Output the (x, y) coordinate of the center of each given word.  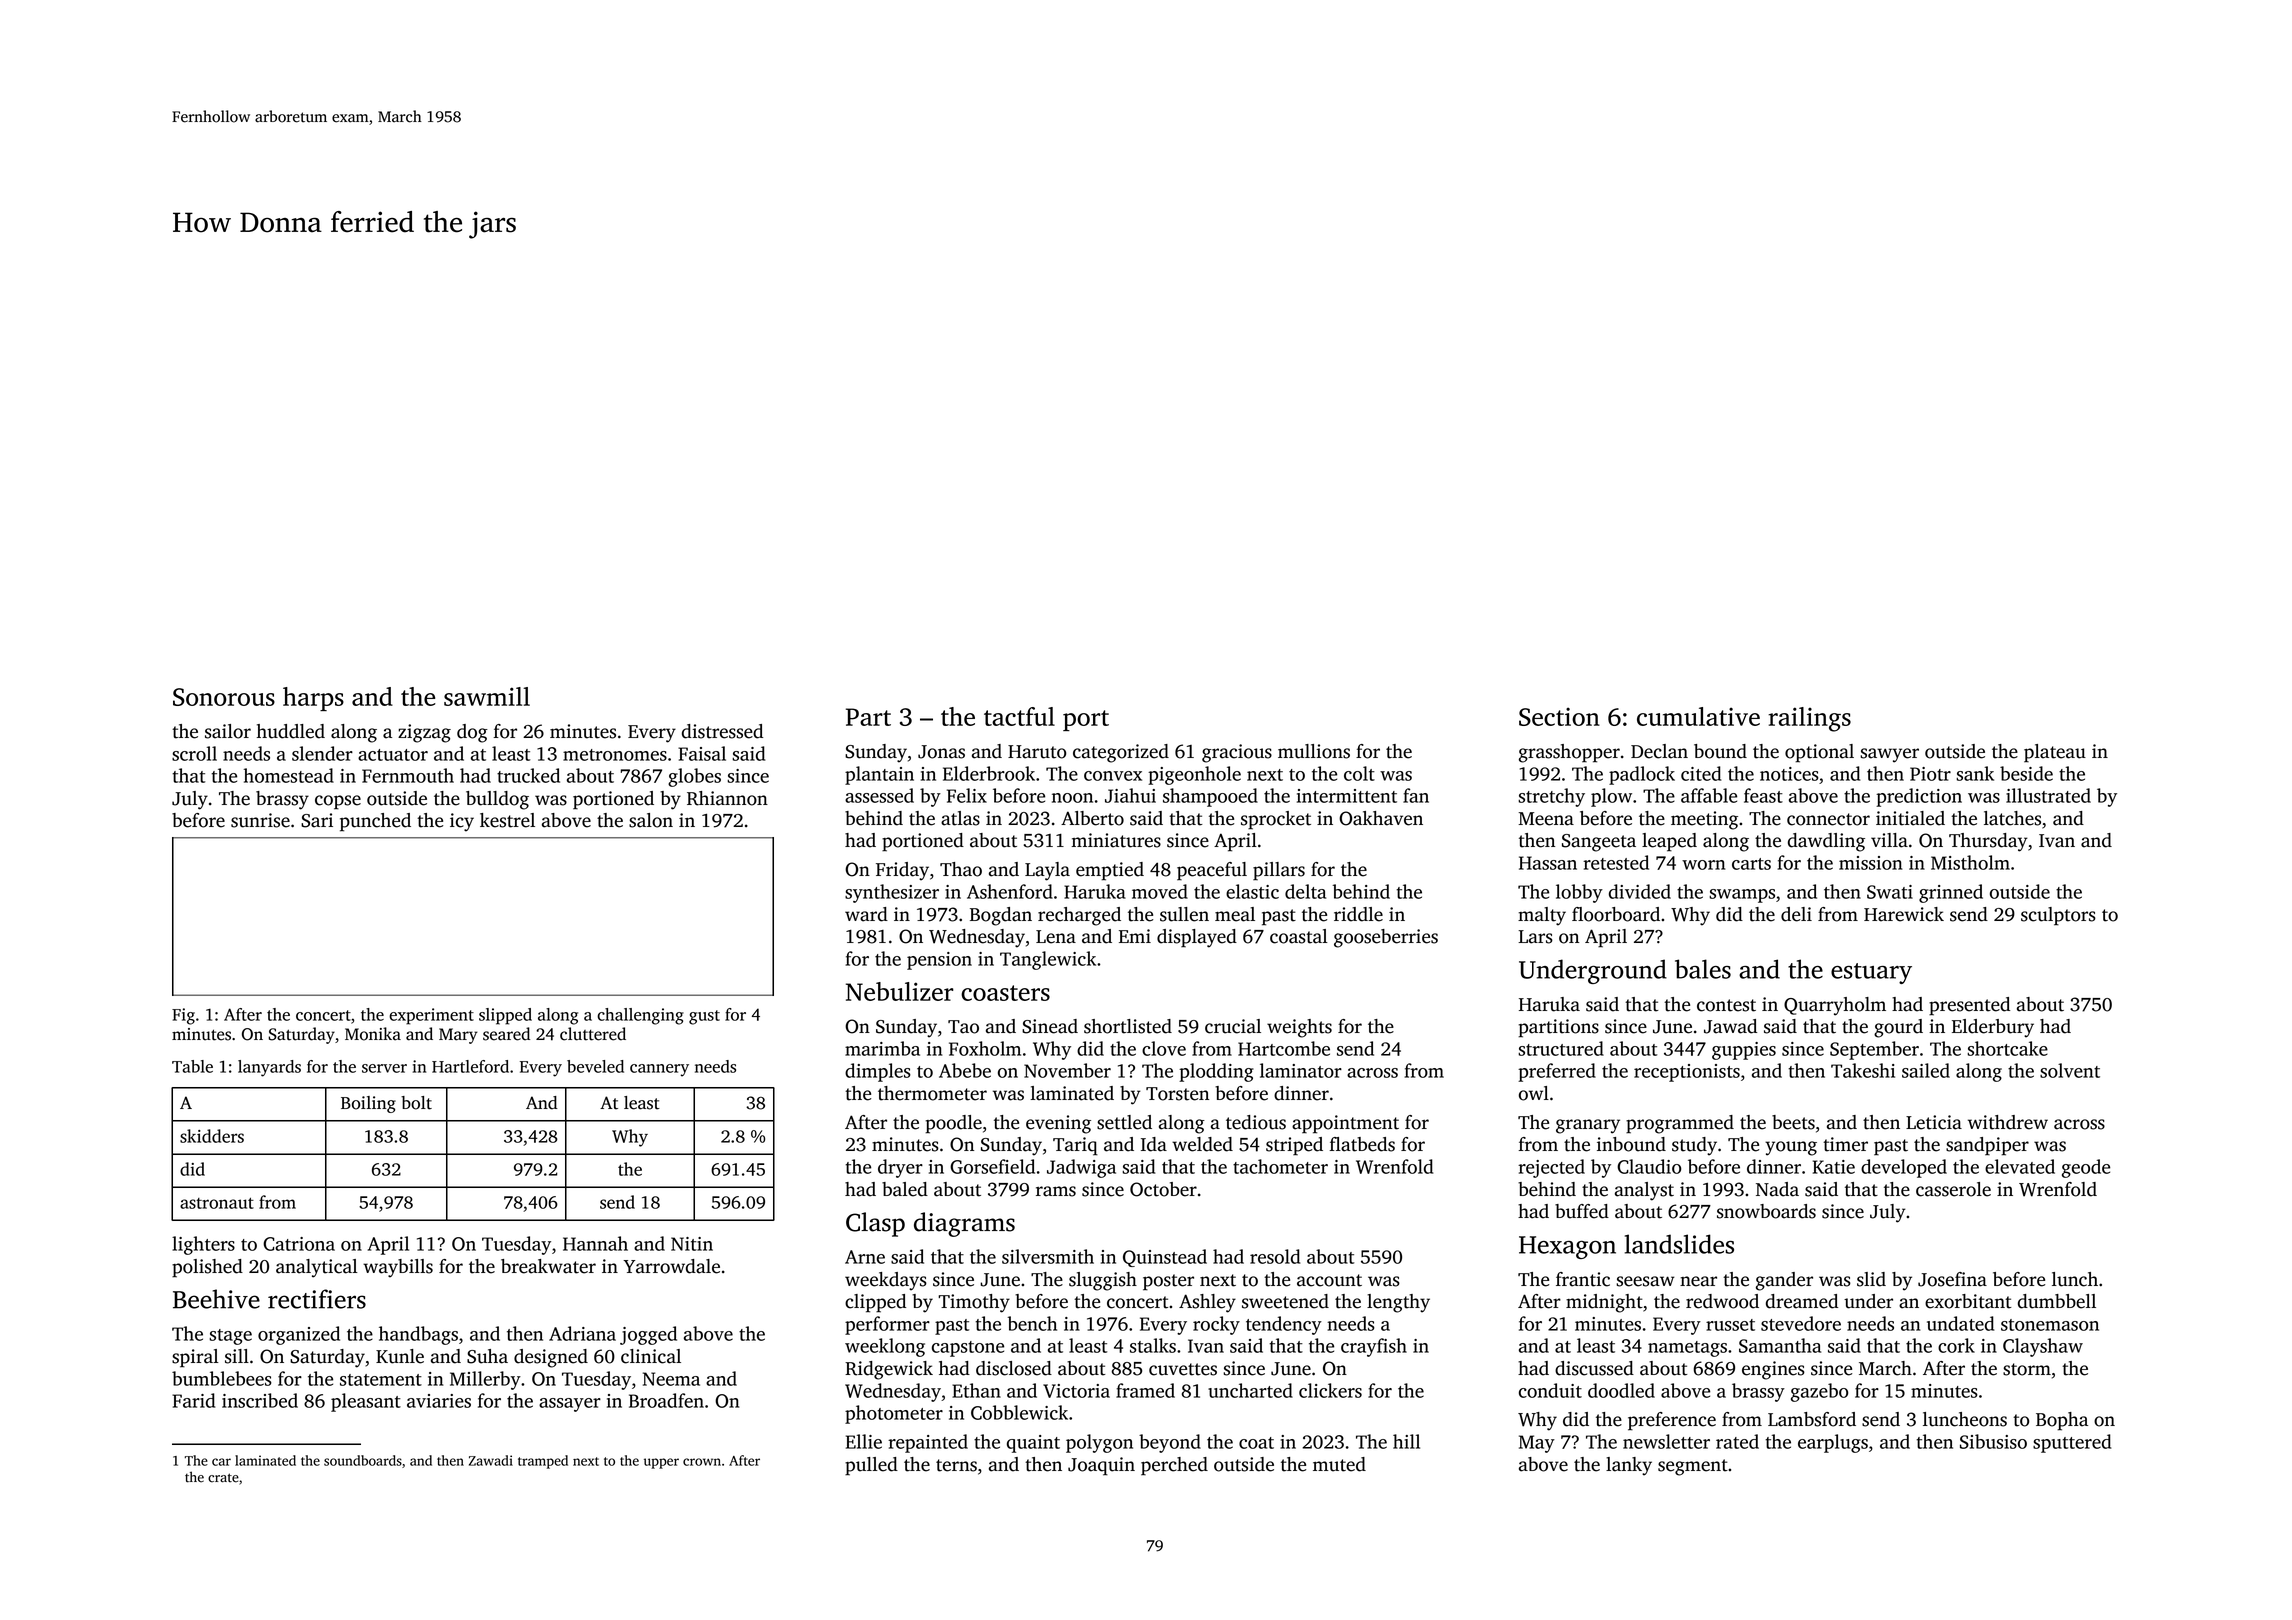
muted (1339, 1464)
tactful (1019, 716)
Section (1559, 716)
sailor (228, 731)
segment (1693, 1467)
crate (223, 1478)
